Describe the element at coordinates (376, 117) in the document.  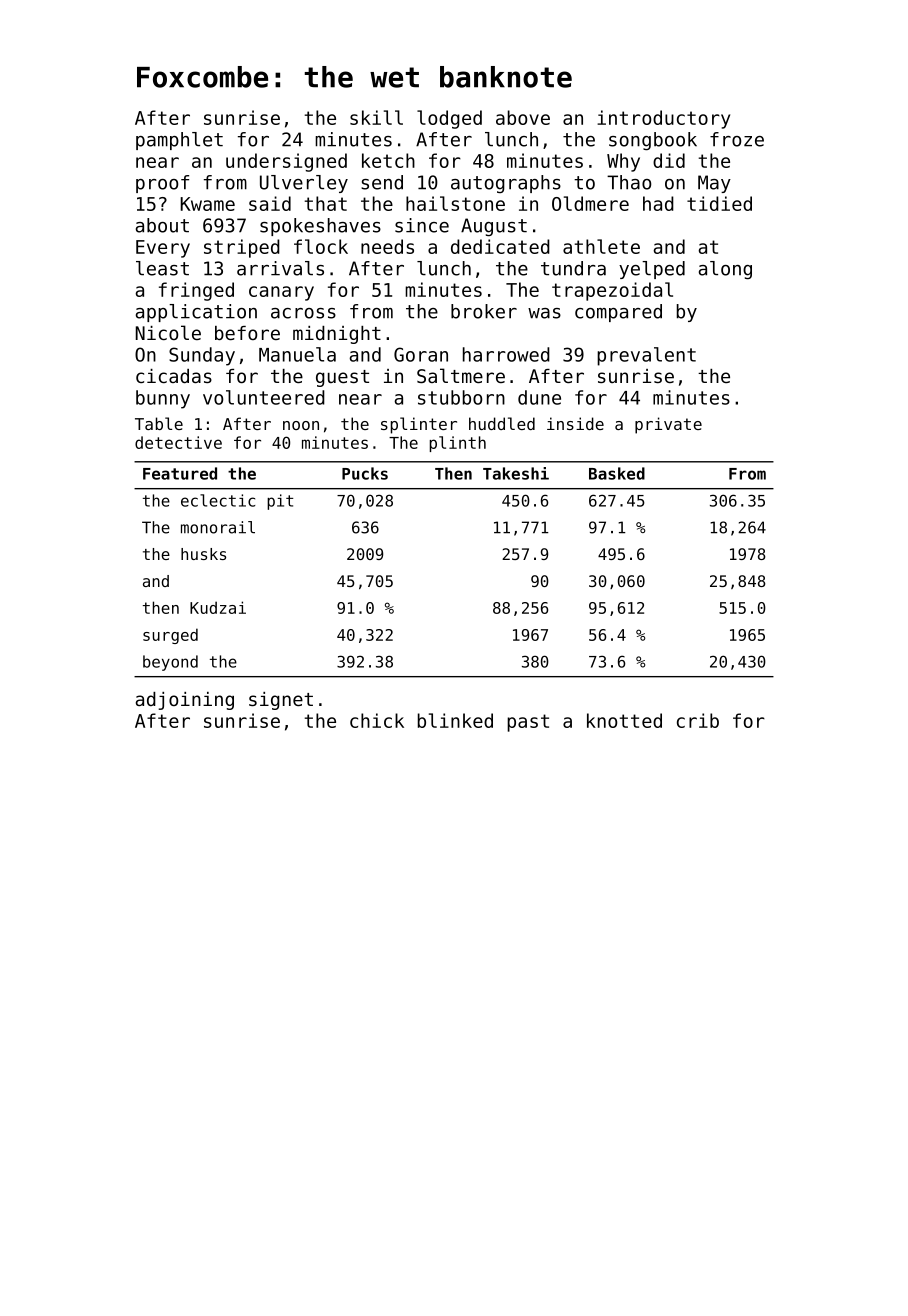
I see `skill` at that location.
